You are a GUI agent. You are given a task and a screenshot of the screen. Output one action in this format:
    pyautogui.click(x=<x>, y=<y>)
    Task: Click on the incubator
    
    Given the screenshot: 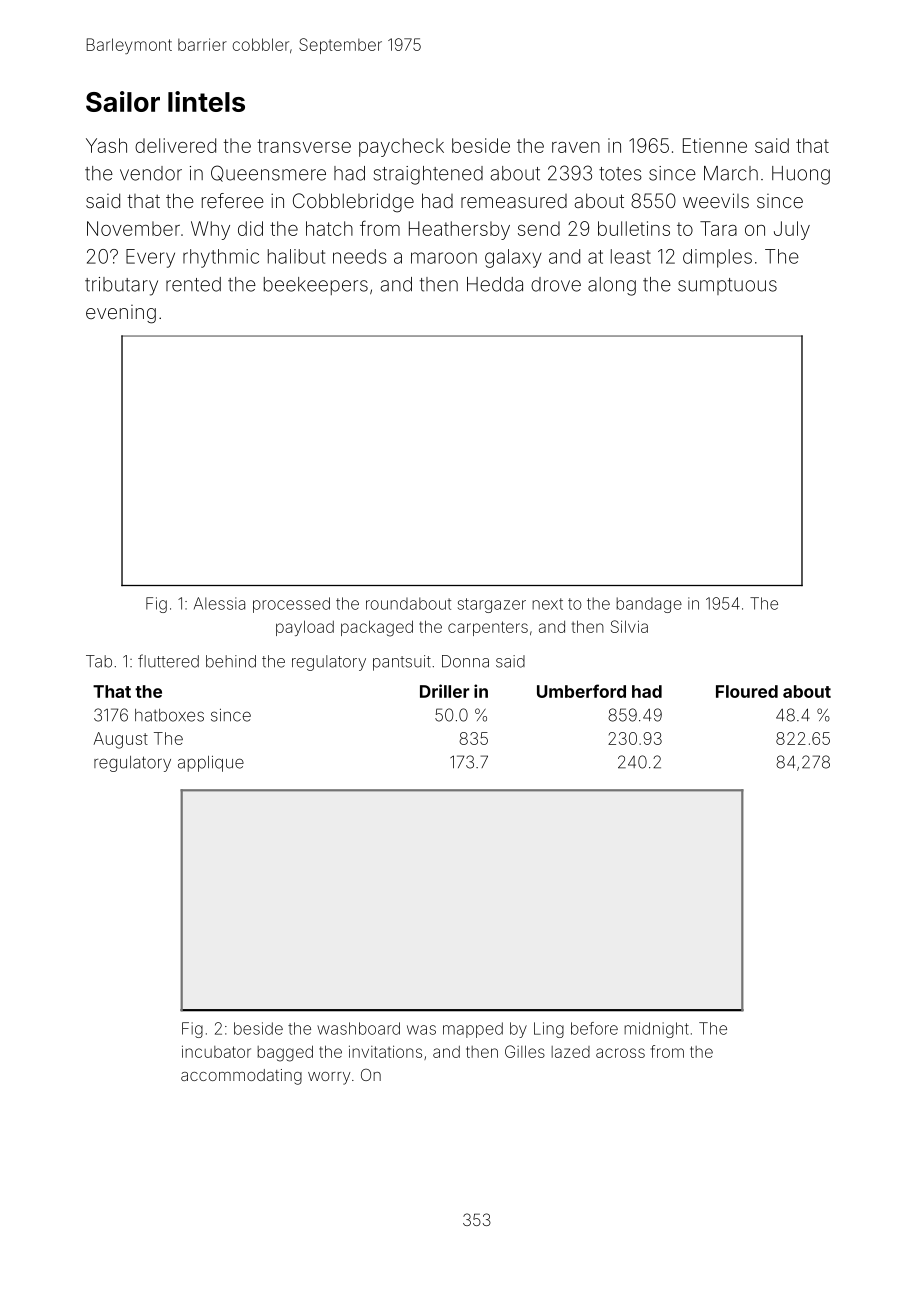 What is the action you would take?
    pyautogui.click(x=216, y=1051)
